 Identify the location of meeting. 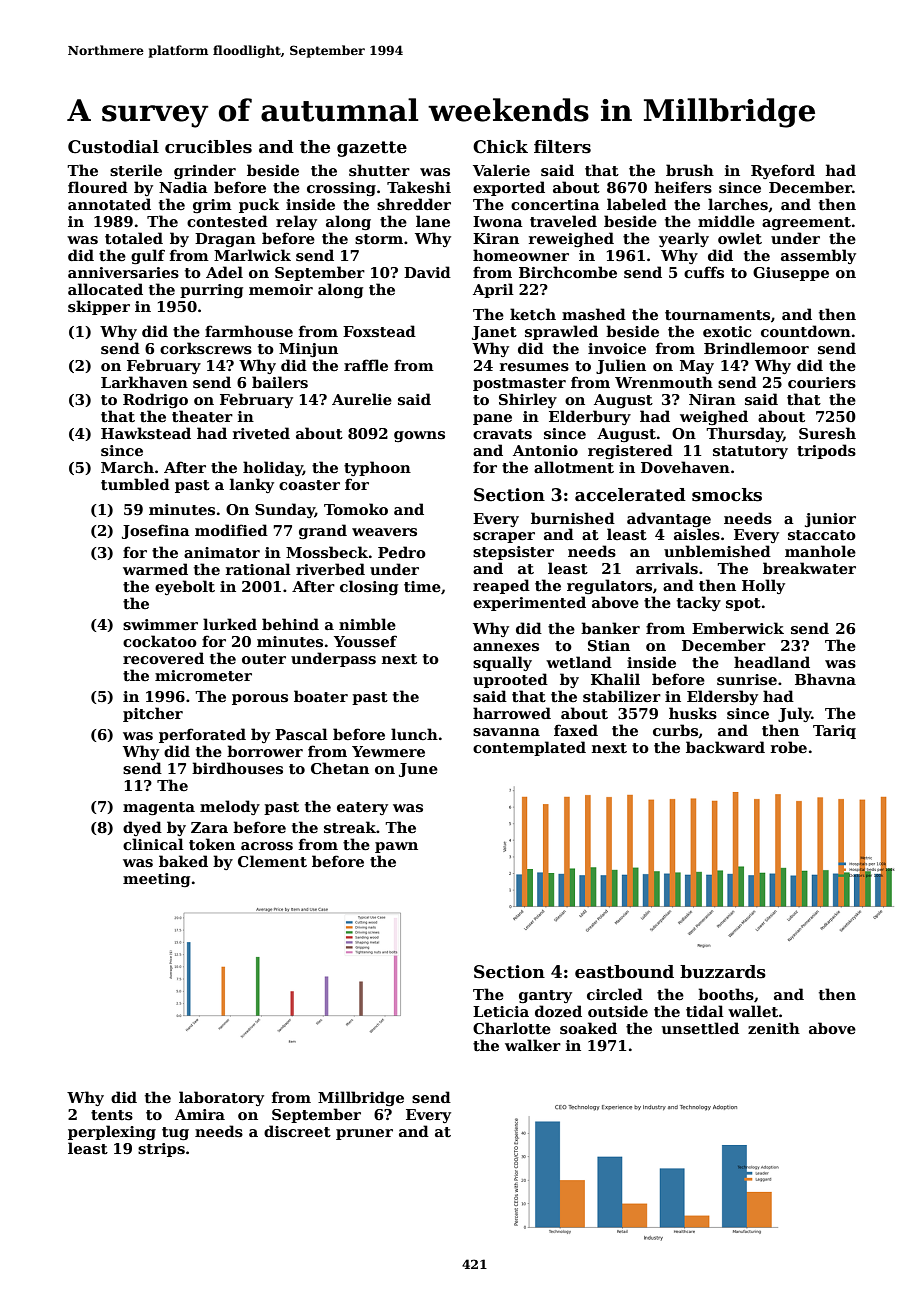
(156, 880).
